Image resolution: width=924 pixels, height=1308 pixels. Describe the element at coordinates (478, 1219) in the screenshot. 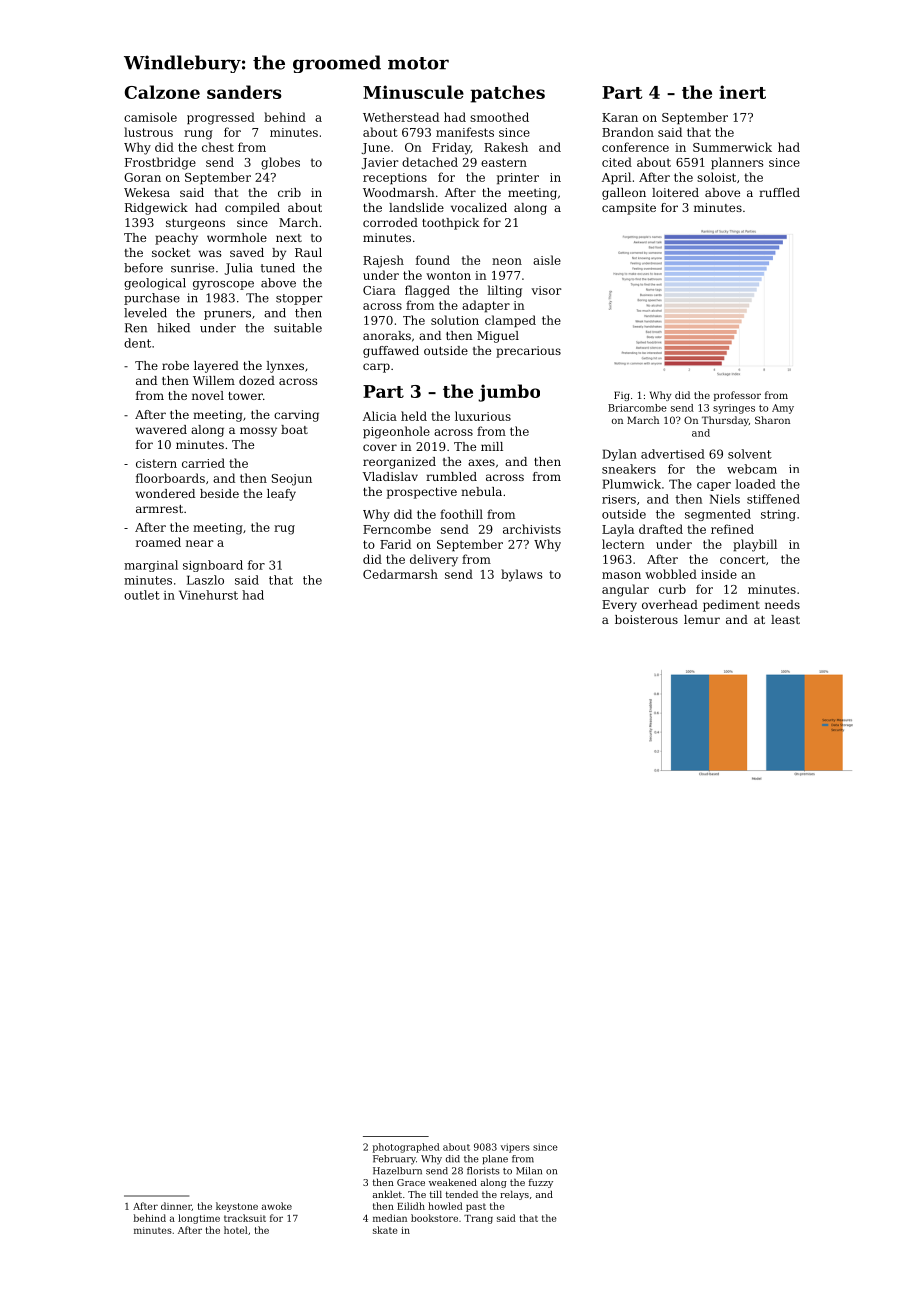

I see `Trang` at that location.
